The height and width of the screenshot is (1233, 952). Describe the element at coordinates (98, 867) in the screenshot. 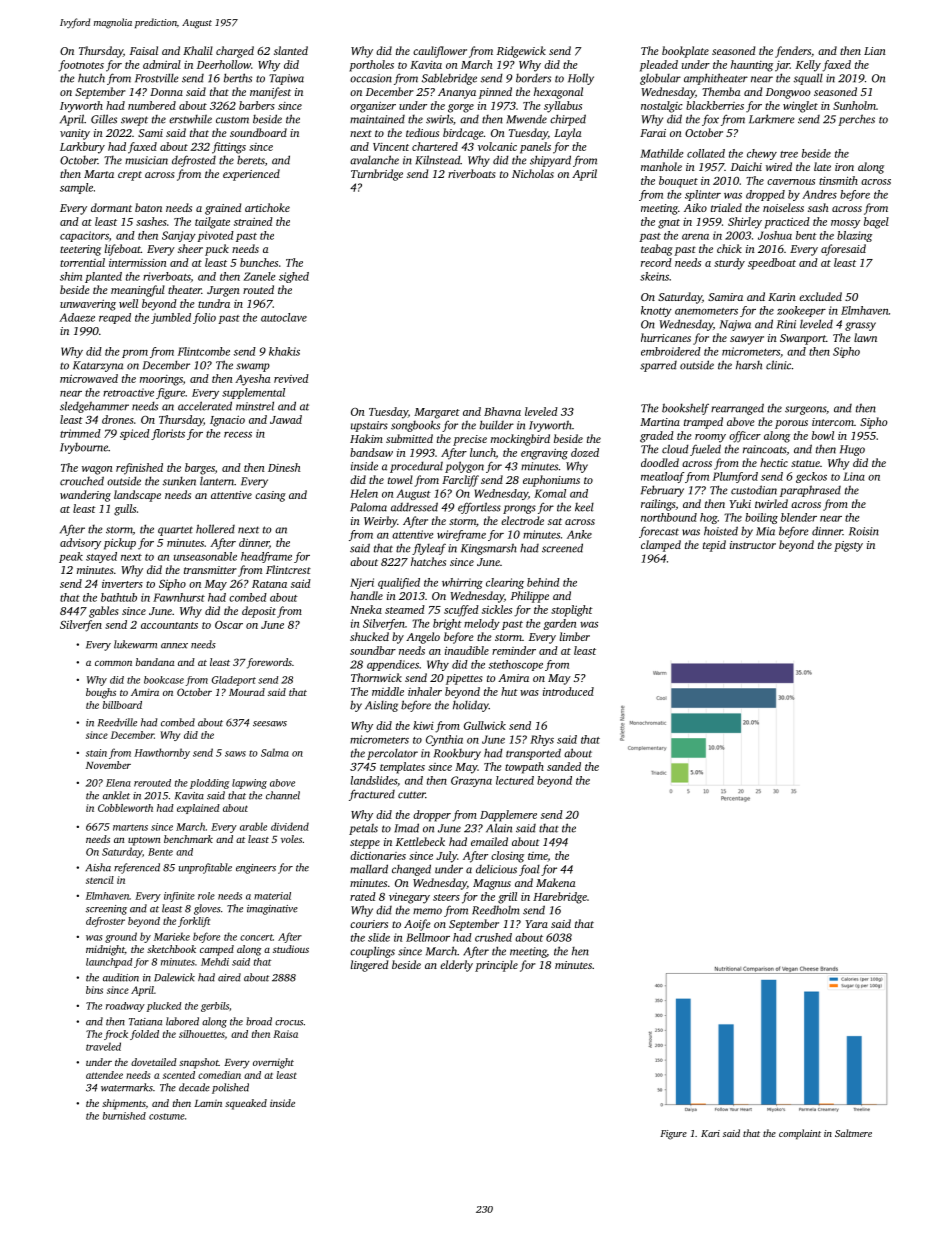

I see `Aisha` at that location.
